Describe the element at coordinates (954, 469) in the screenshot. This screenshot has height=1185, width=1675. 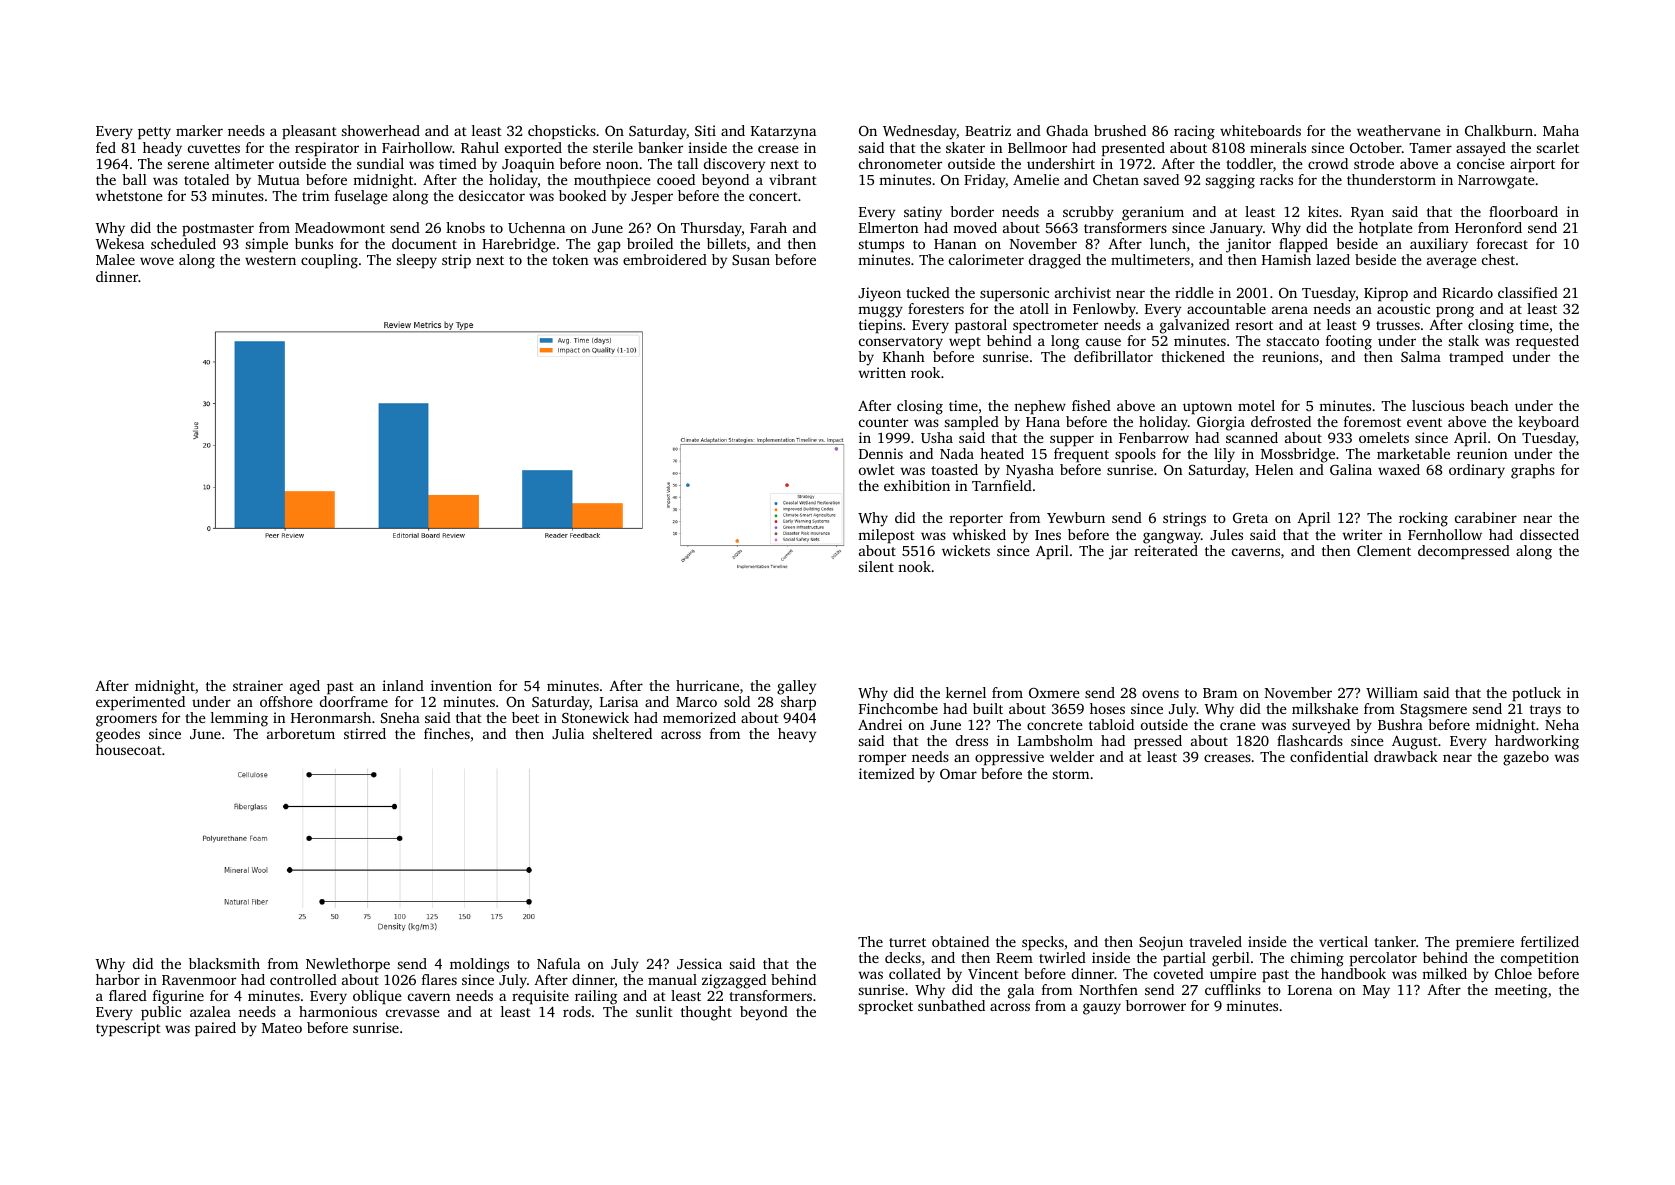
I see `toasted` at that location.
